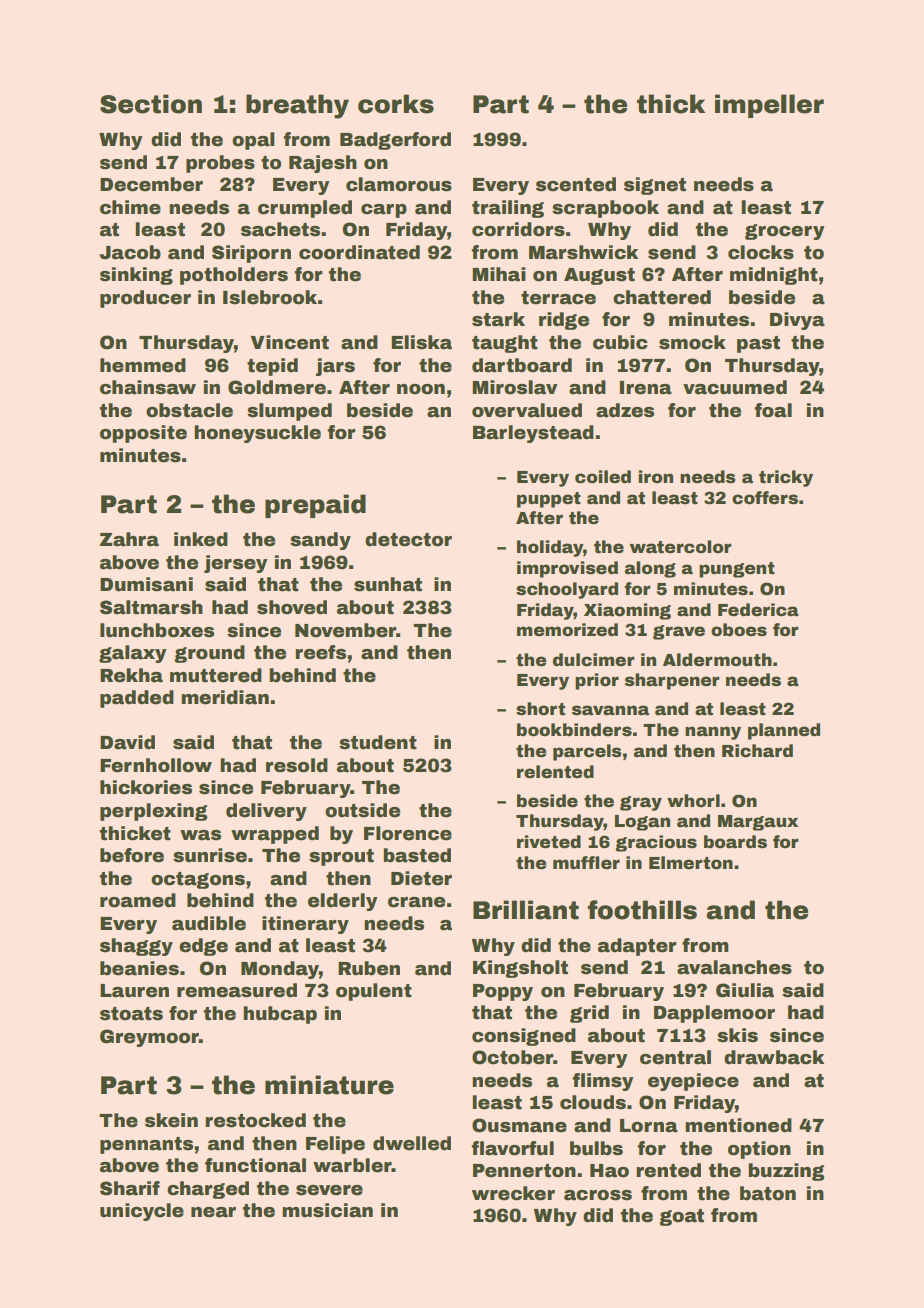 This page has width=924, height=1308. Describe the element at coordinates (758, 344) in the page. I see `past` at that location.
